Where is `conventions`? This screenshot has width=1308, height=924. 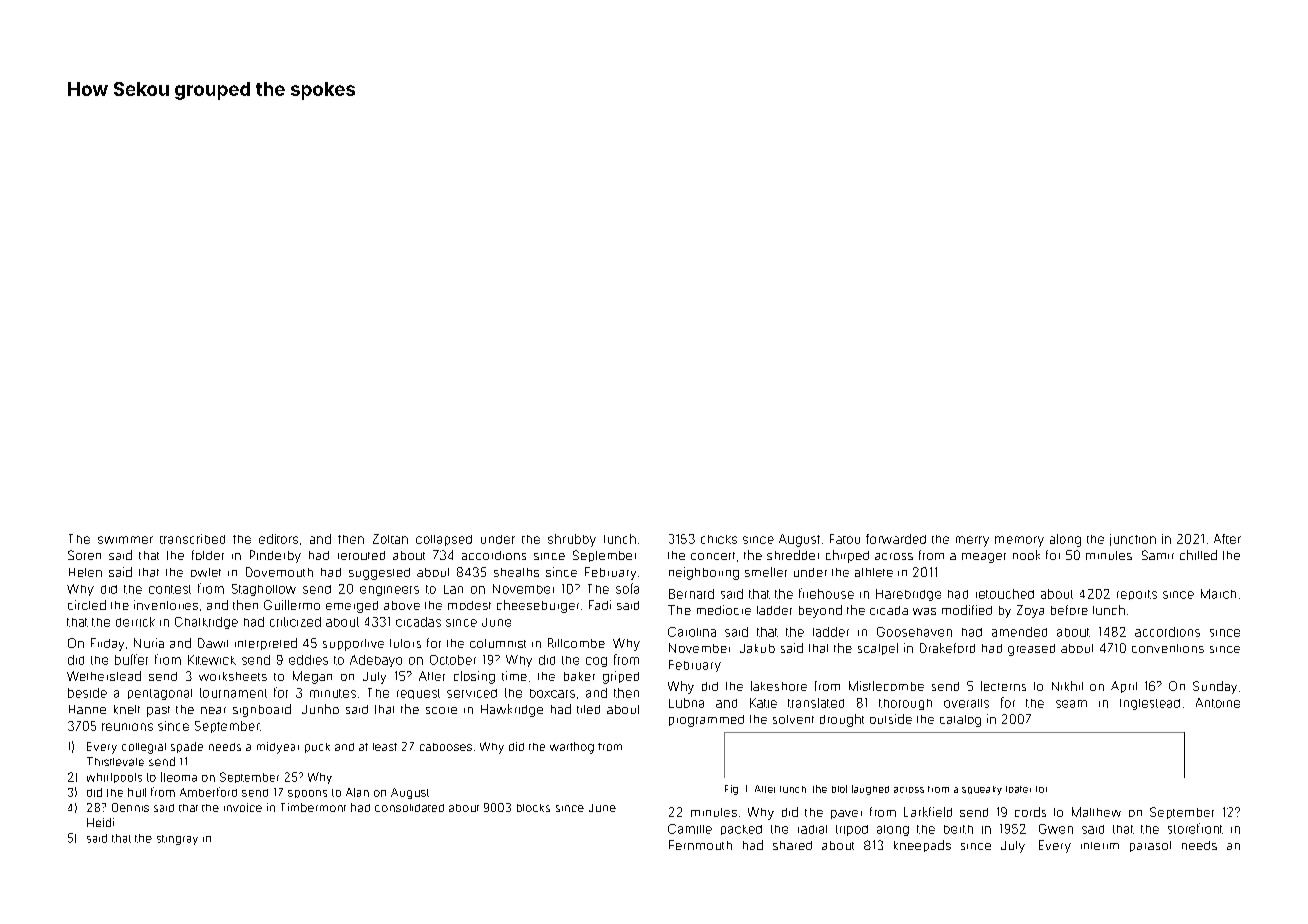
conventions is located at coordinates (1168, 648).
